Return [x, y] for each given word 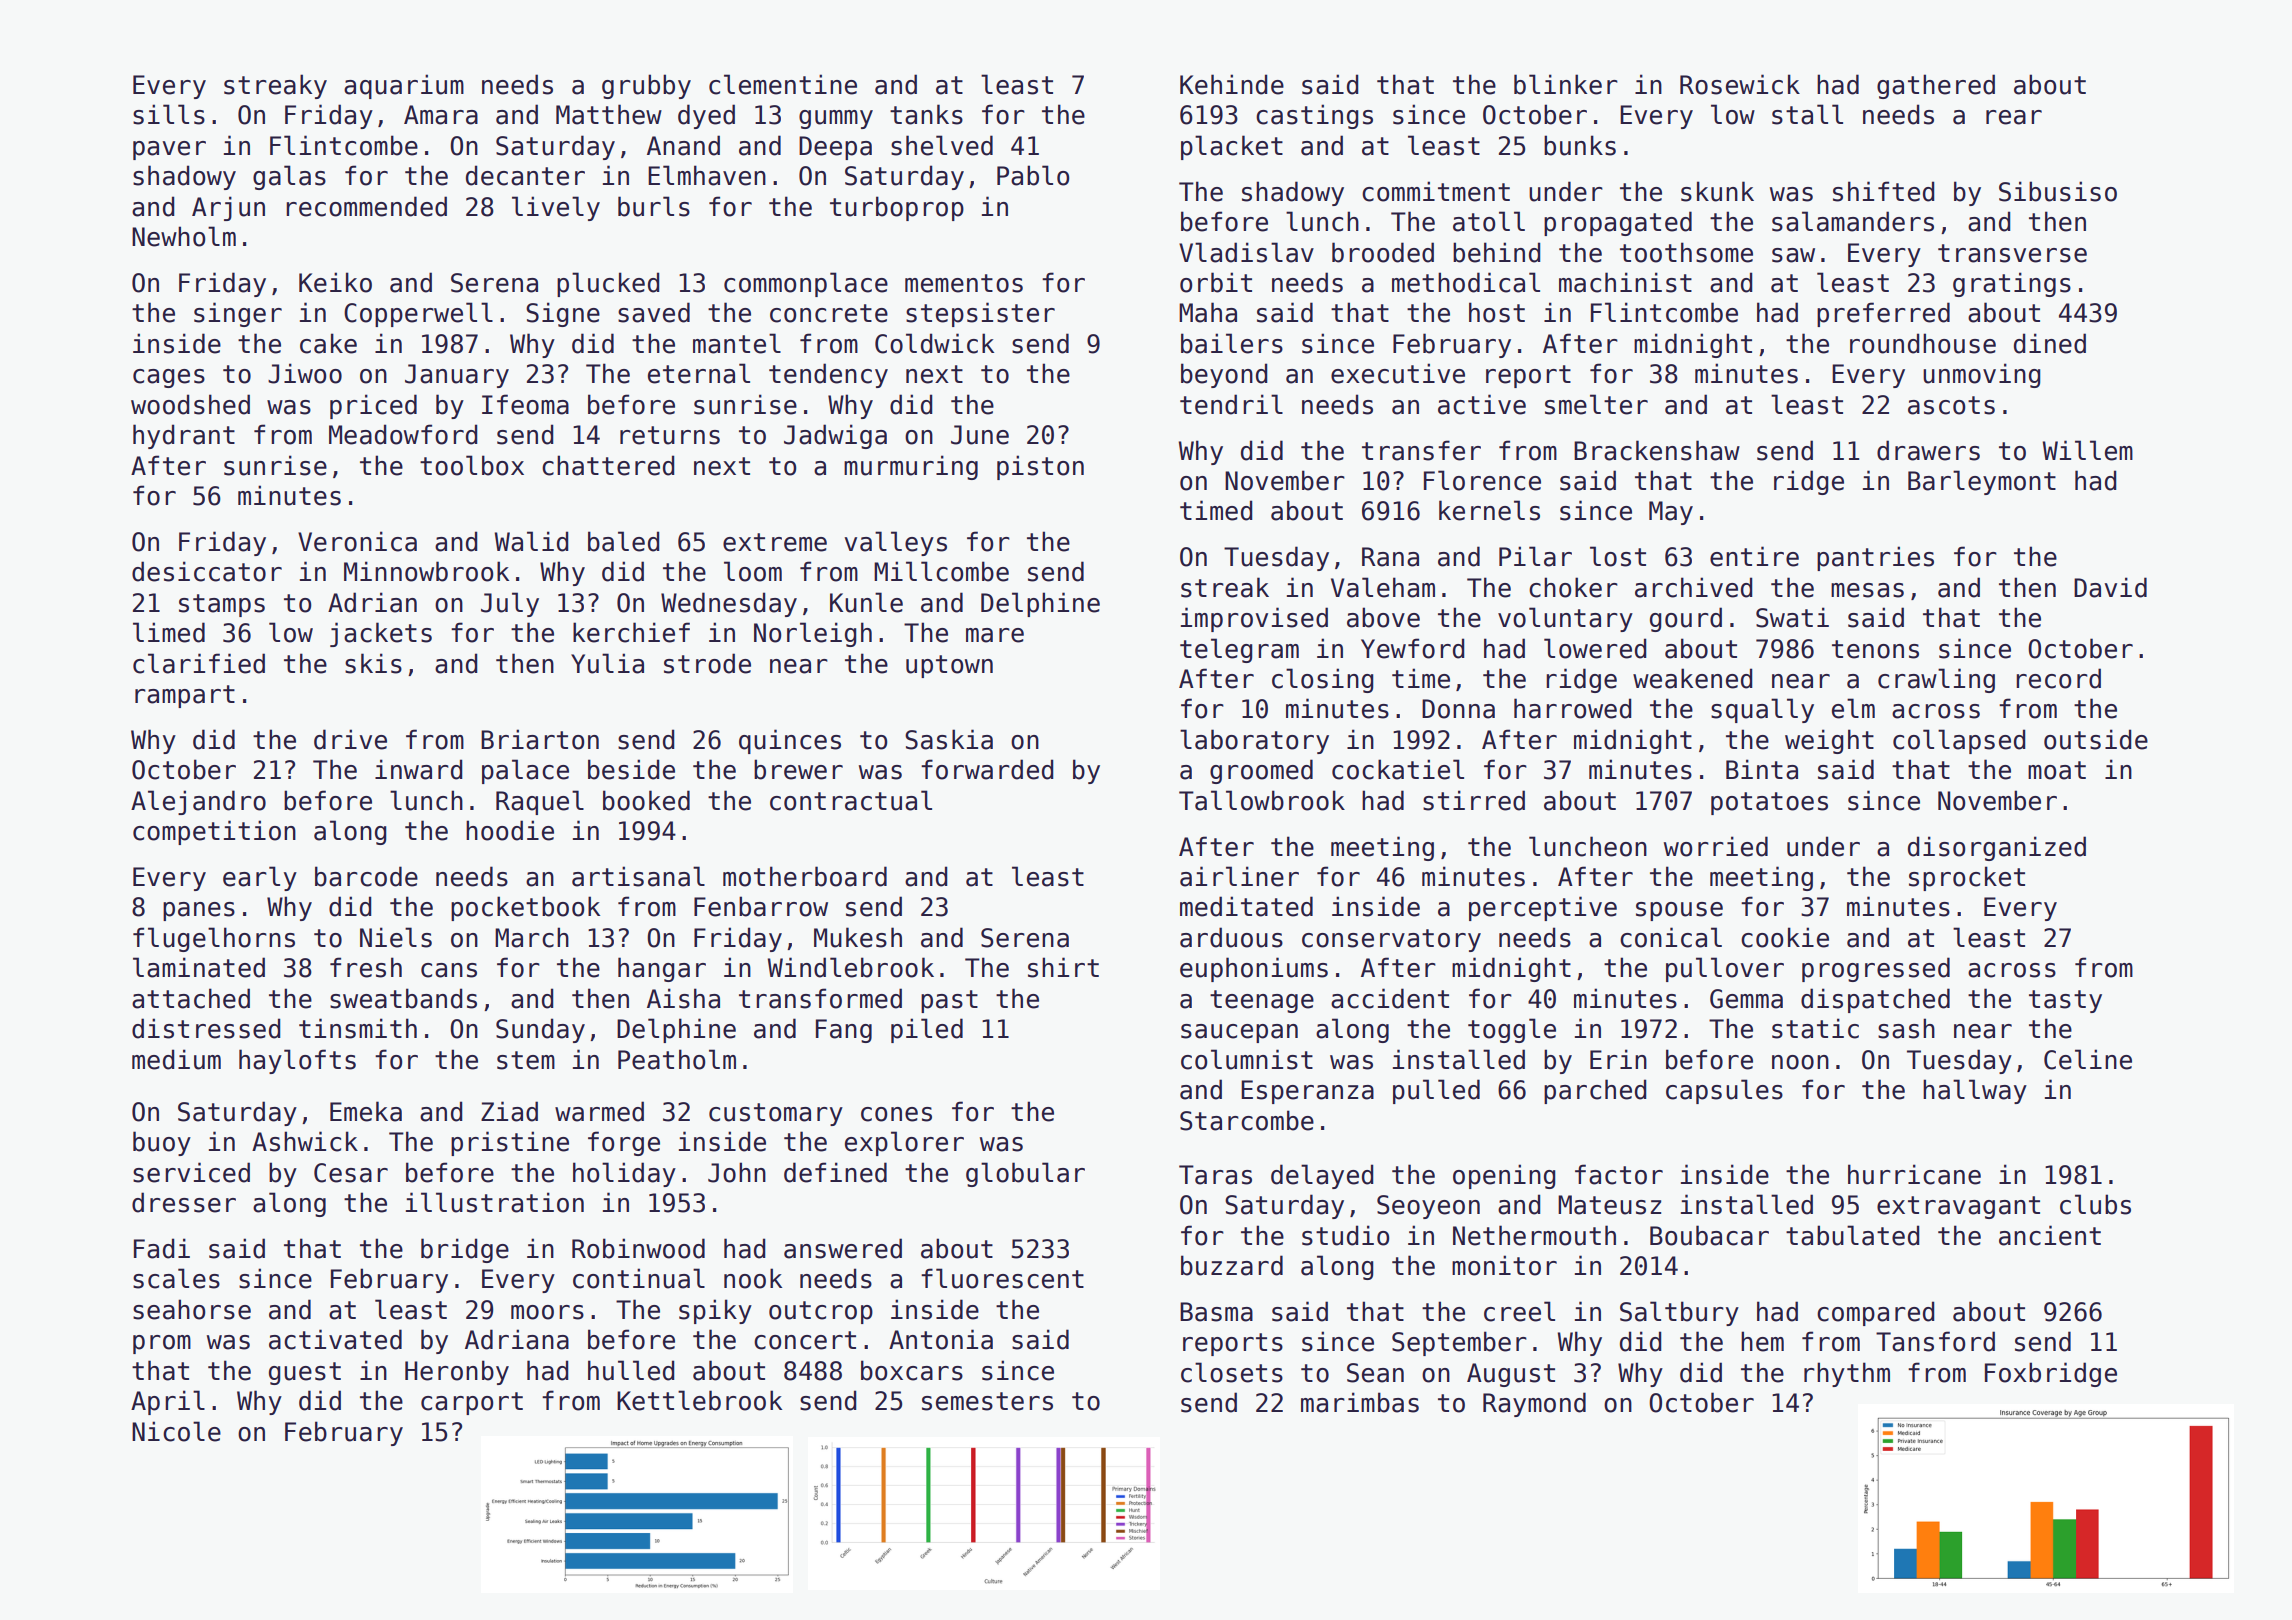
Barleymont [1982, 482]
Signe [563, 314]
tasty [2065, 1001]
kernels [1489, 510]
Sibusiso [2058, 191]
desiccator [207, 571]
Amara [441, 115]
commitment [1436, 191]
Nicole [176, 1431]
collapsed [1959, 741]
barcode [366, 876]
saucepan [1239, 1033]
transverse [2012, 253]
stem [526, 1060]
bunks [1580, 145]
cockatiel [1398, 769]
